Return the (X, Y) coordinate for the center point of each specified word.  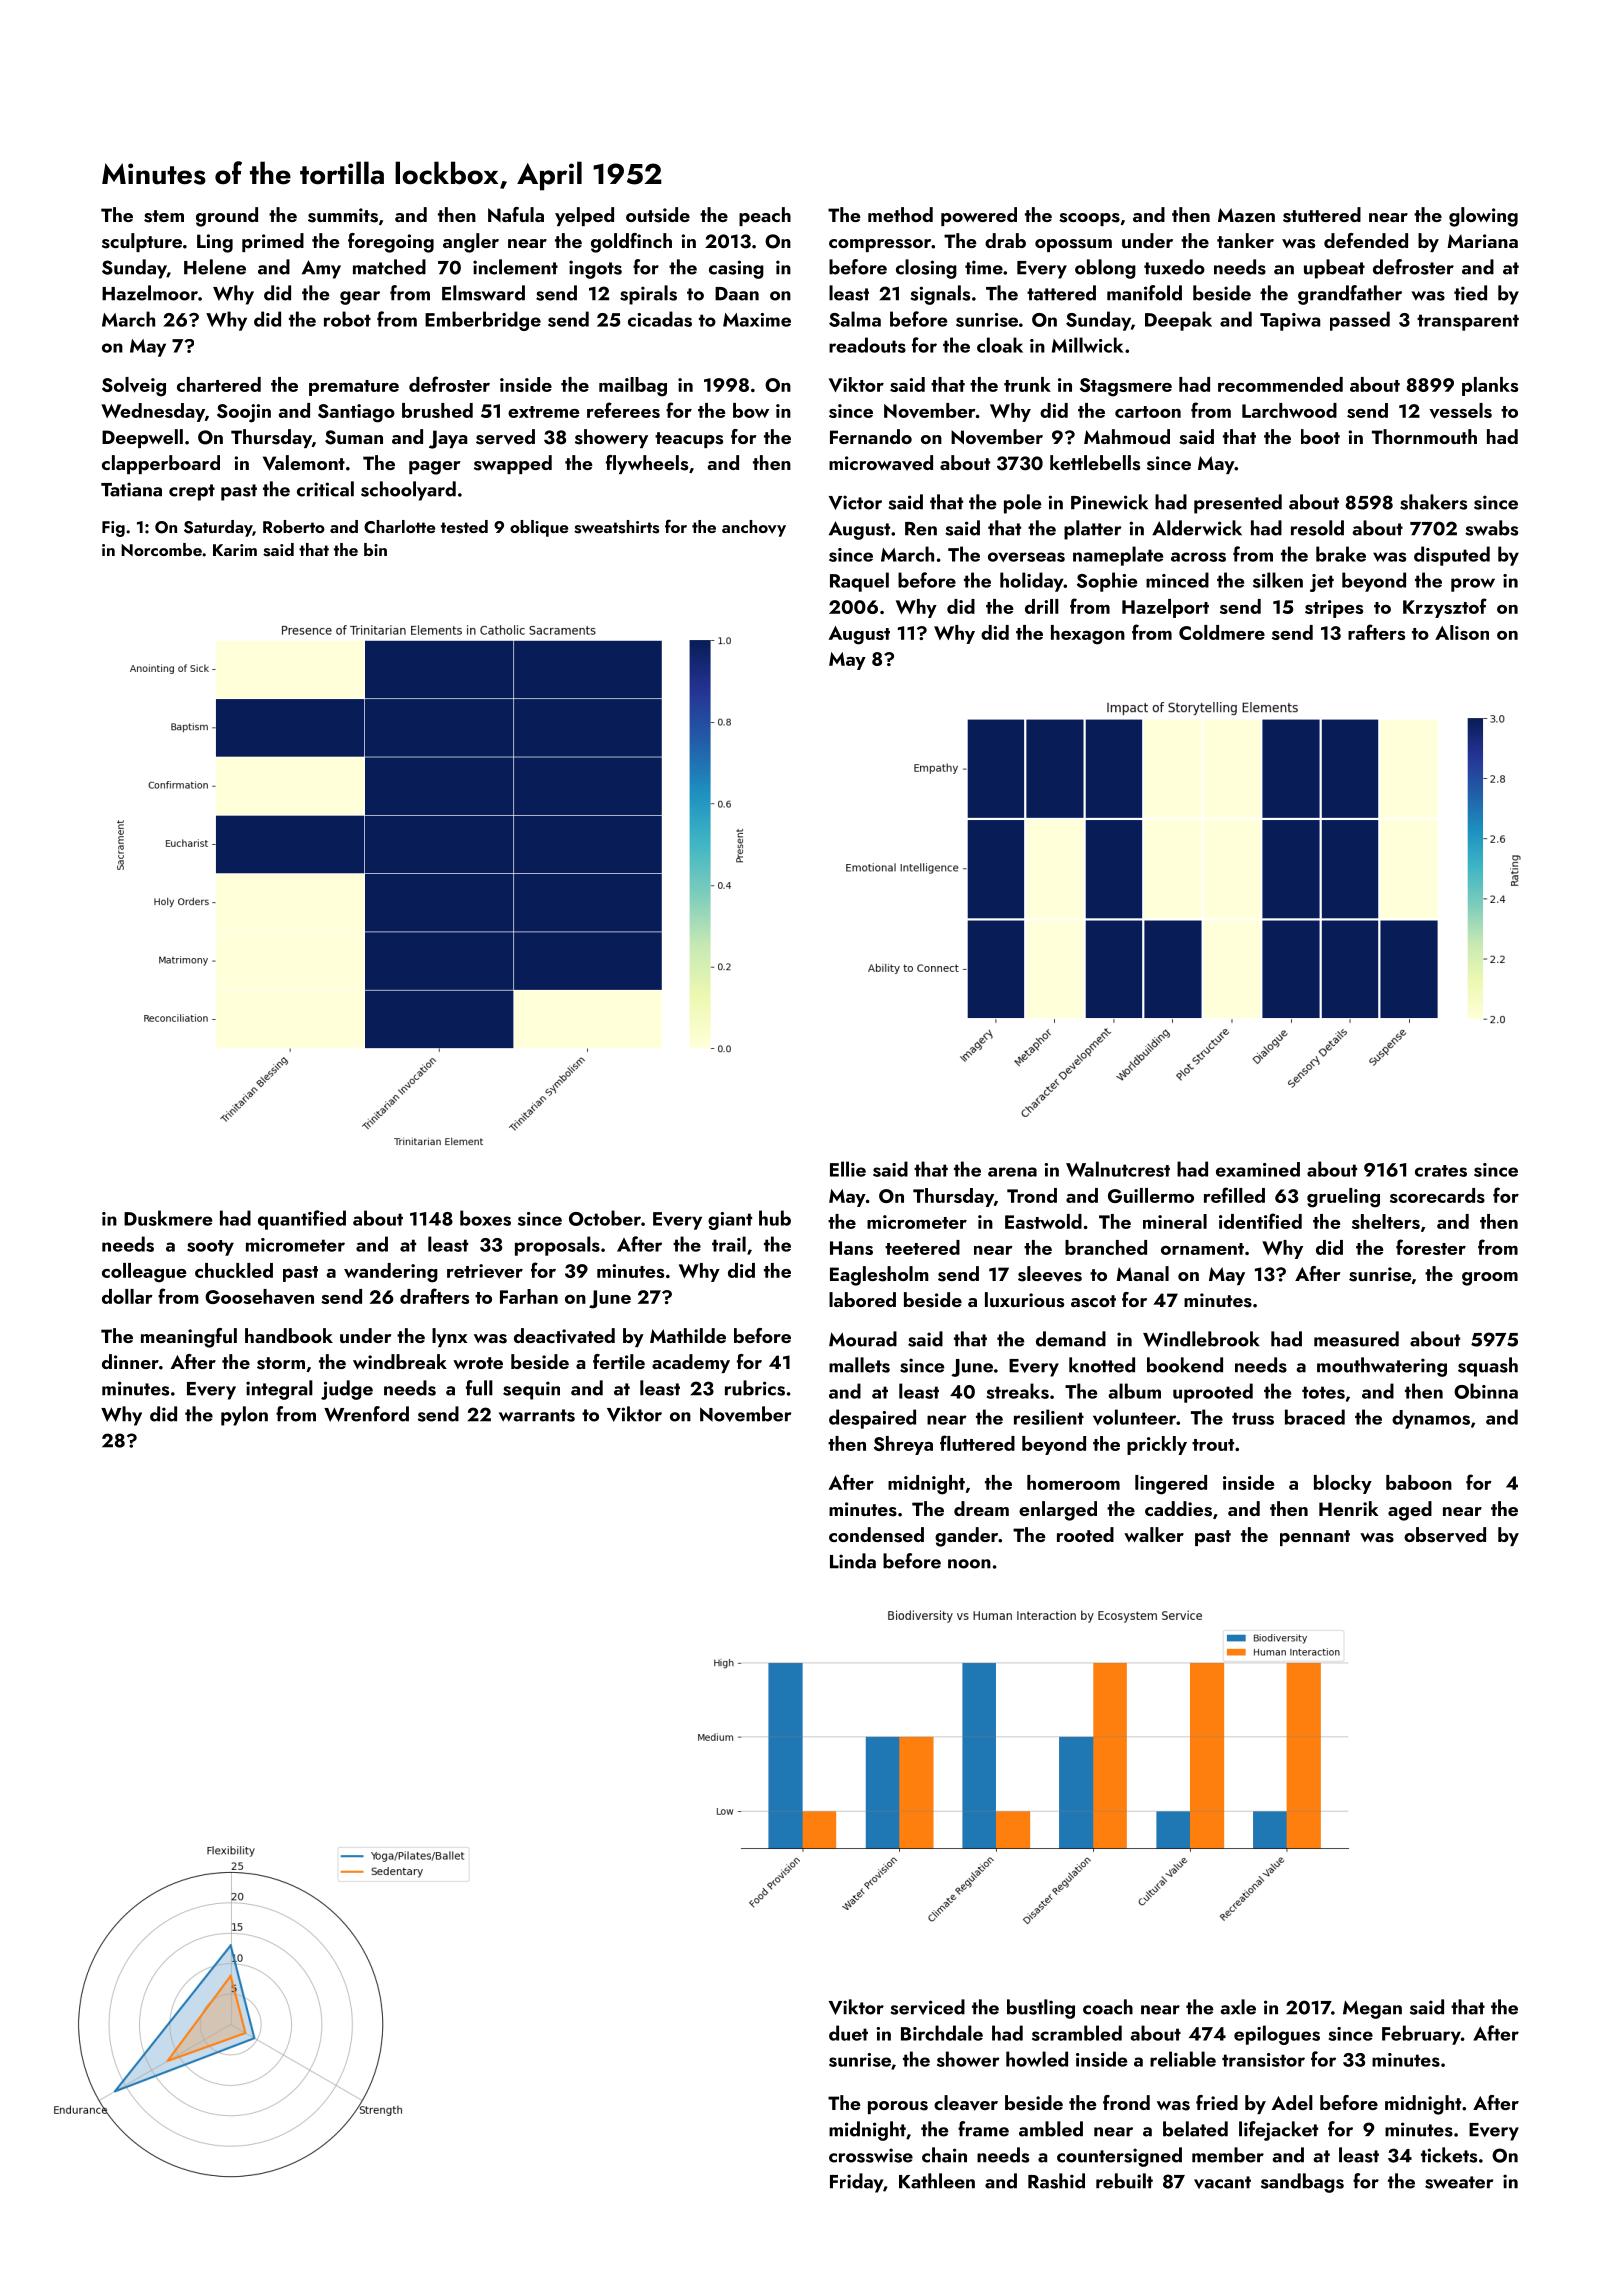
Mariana (1482, 241)
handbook (289, 1335)
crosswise (871, 2155)
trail (729, 1244)
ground (227, 217)
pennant (1315, 1538)
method (900, 214)
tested (464, 527)
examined (1258, 1169)
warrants (537, 1415)
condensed (876, 1535)
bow (751, 410)
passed (1360, 321)
